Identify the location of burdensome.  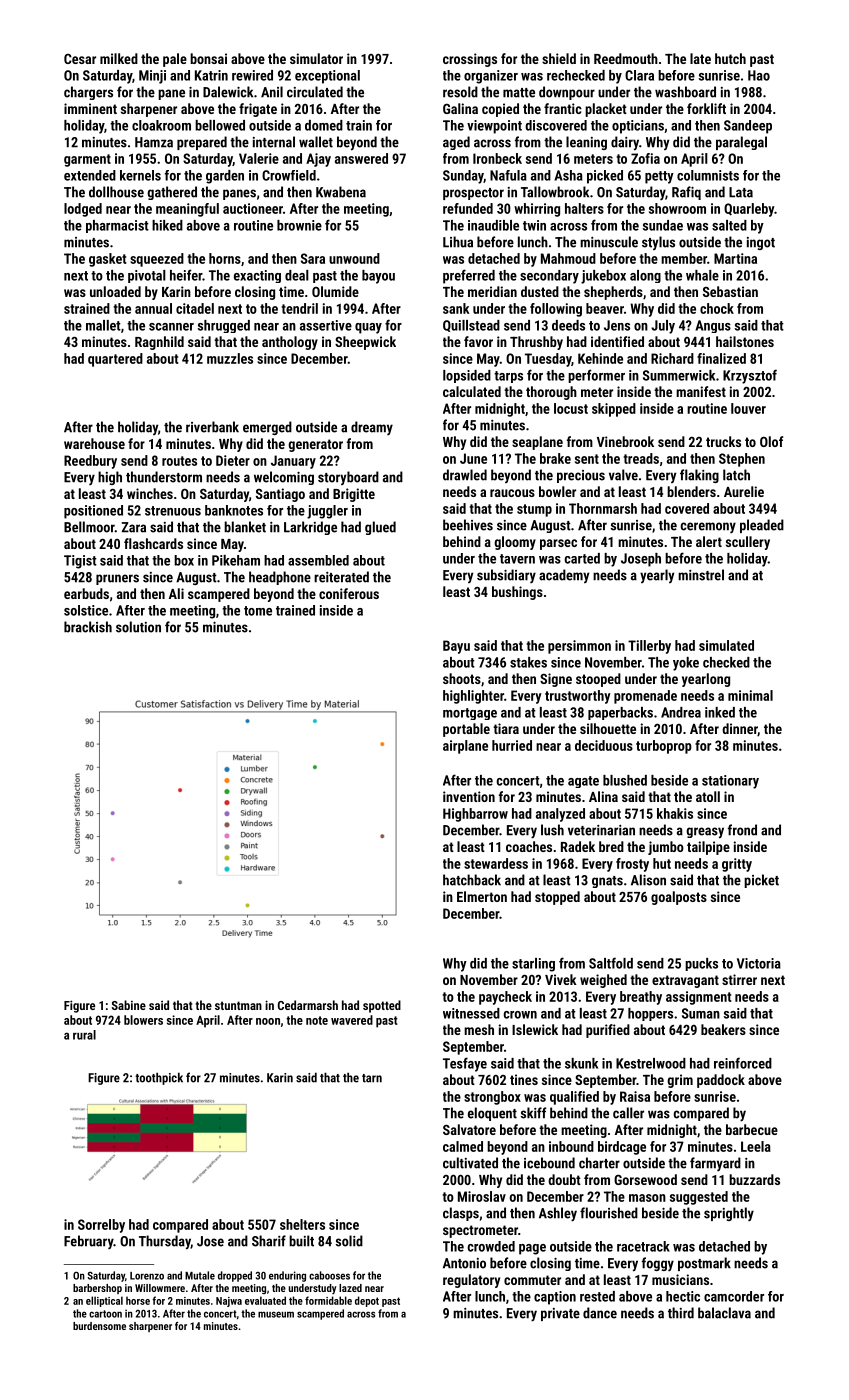
(99, 1326).
